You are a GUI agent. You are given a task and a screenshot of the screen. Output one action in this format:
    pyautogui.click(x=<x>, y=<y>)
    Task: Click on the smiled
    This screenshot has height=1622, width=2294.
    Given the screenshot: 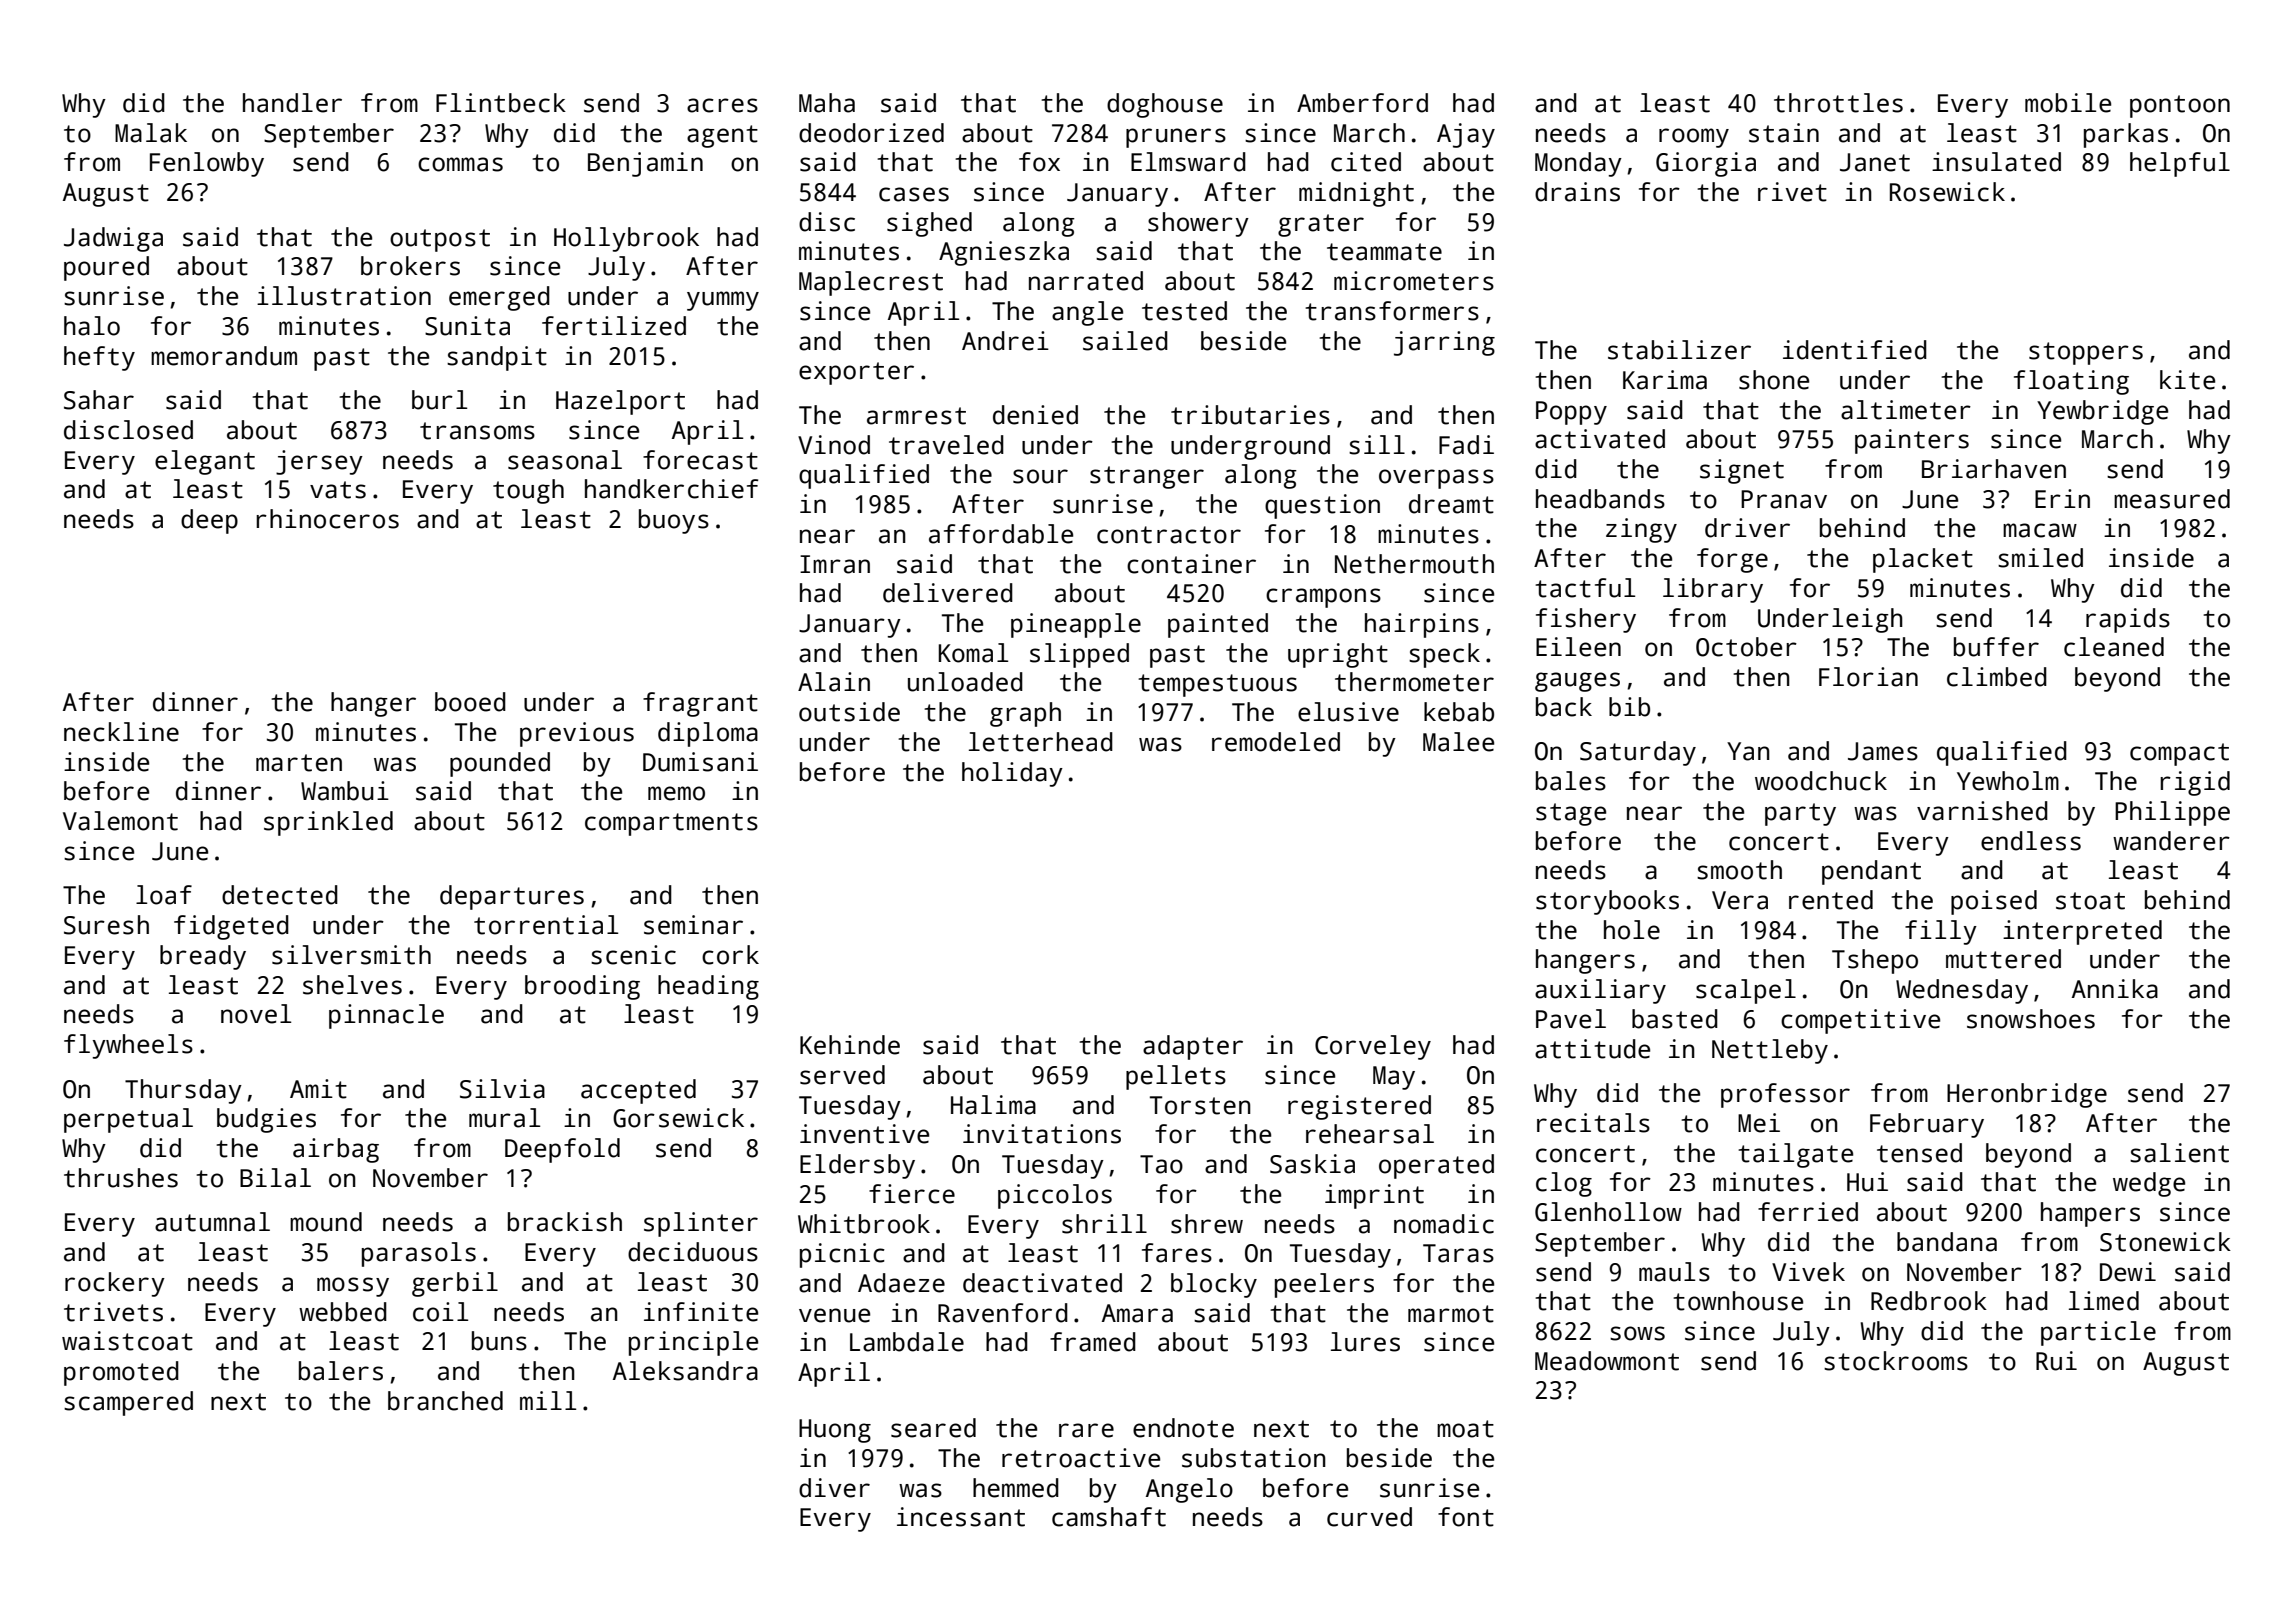 What is the action you would take?
    pyautogui.click(x=2040, y=558)
